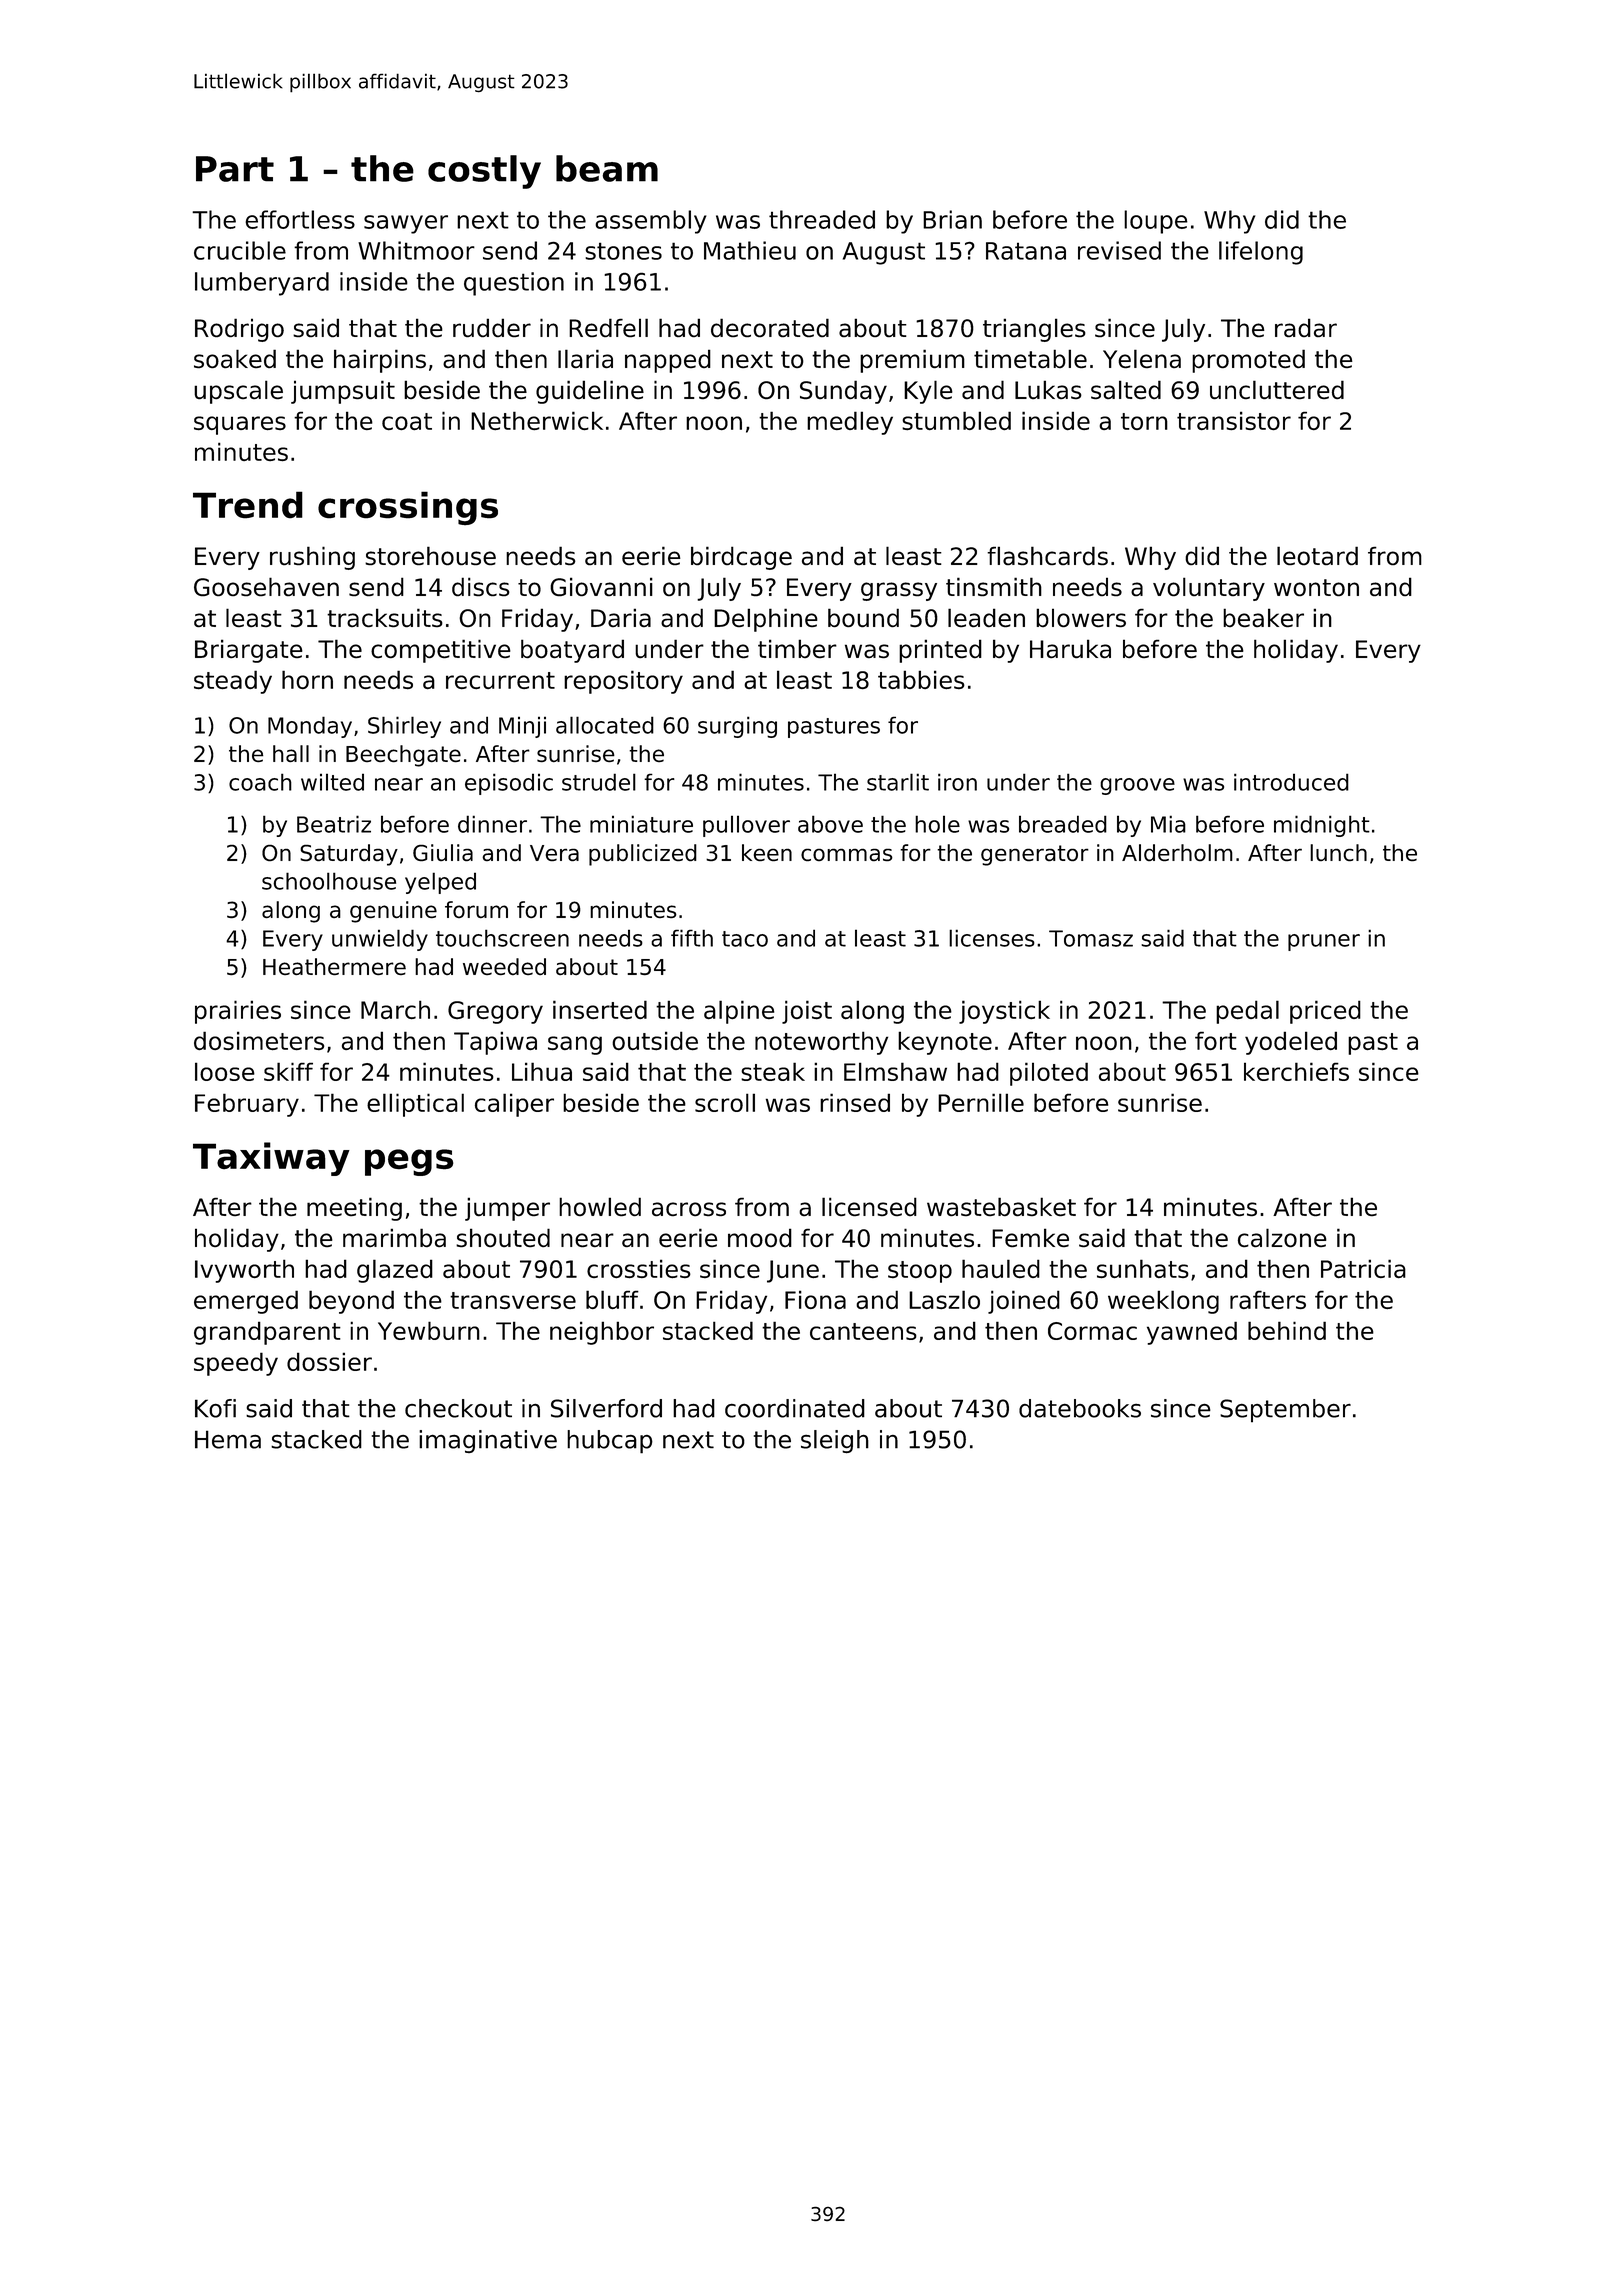  Describe the element at coordinates (266, 586) in the screenshot. I see `Goosehaven` at that location.
